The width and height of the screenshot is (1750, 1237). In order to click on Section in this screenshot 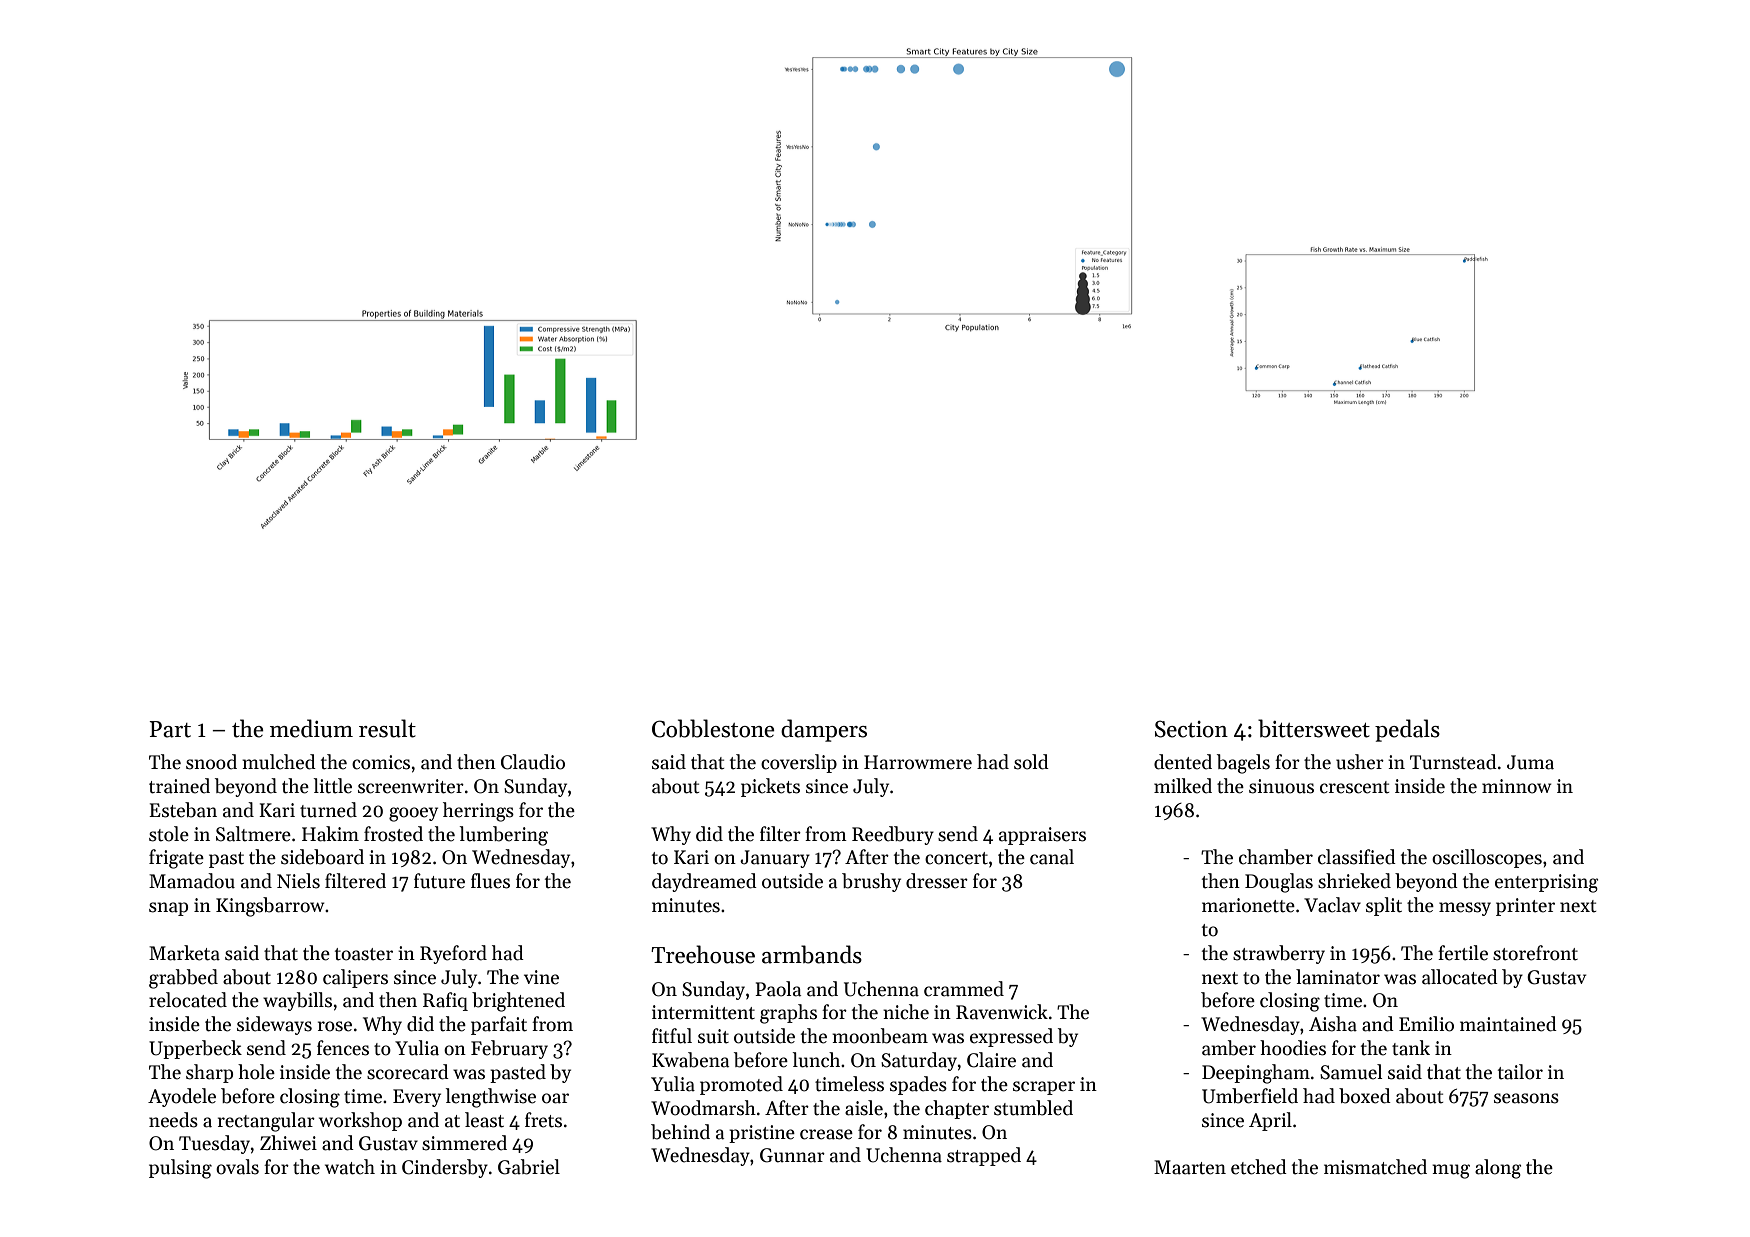, I will do `click(1191, 729)`.
